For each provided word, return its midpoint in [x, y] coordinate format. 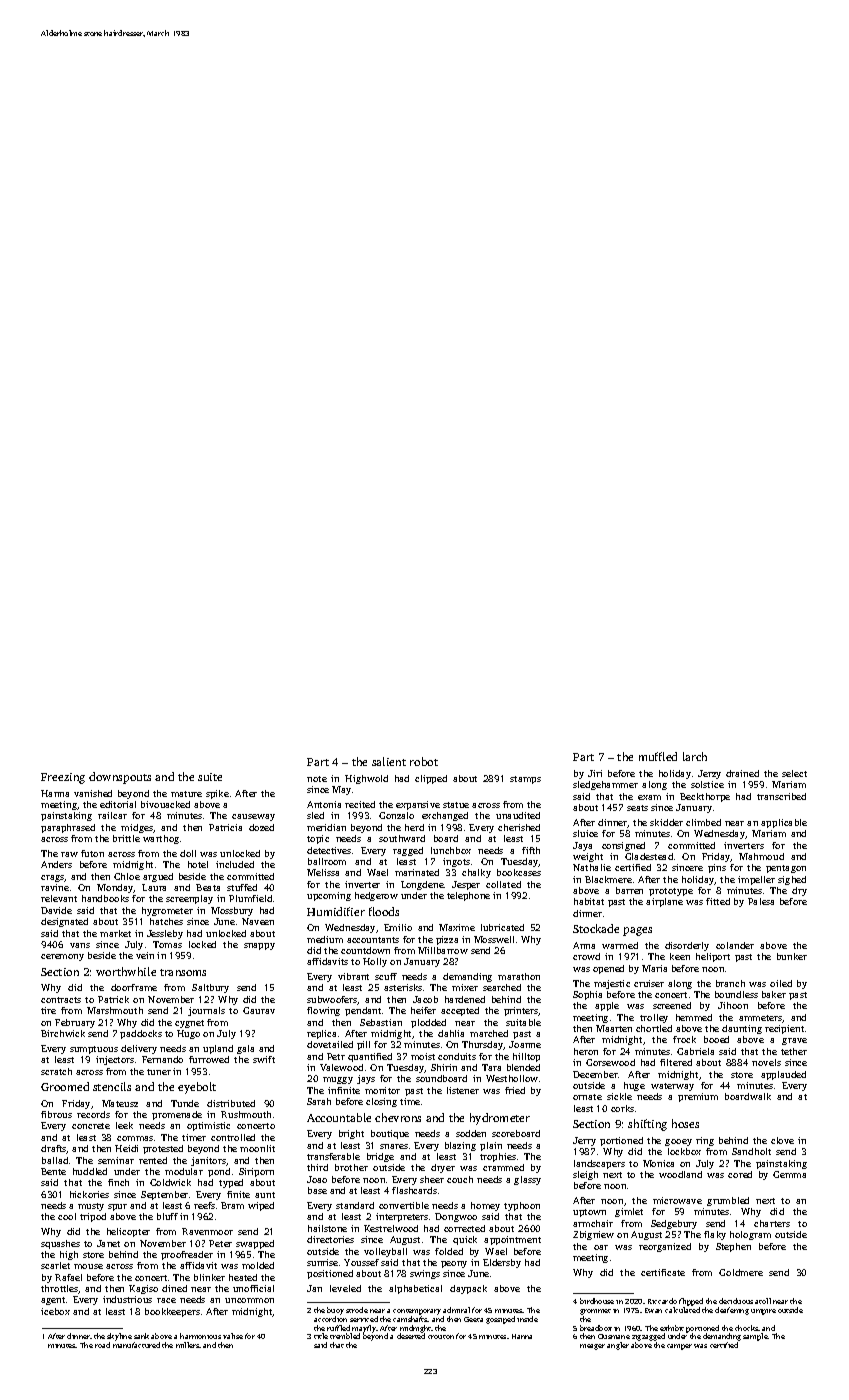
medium [325, 939]
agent [53, 1301]
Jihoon [733, 1005]
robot [424, 761]
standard [355, 1205]
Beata [208, 887]
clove [782, 1140]
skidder [666, 822]
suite [210, 777]
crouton [441, 1337]
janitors [208, 1161]
